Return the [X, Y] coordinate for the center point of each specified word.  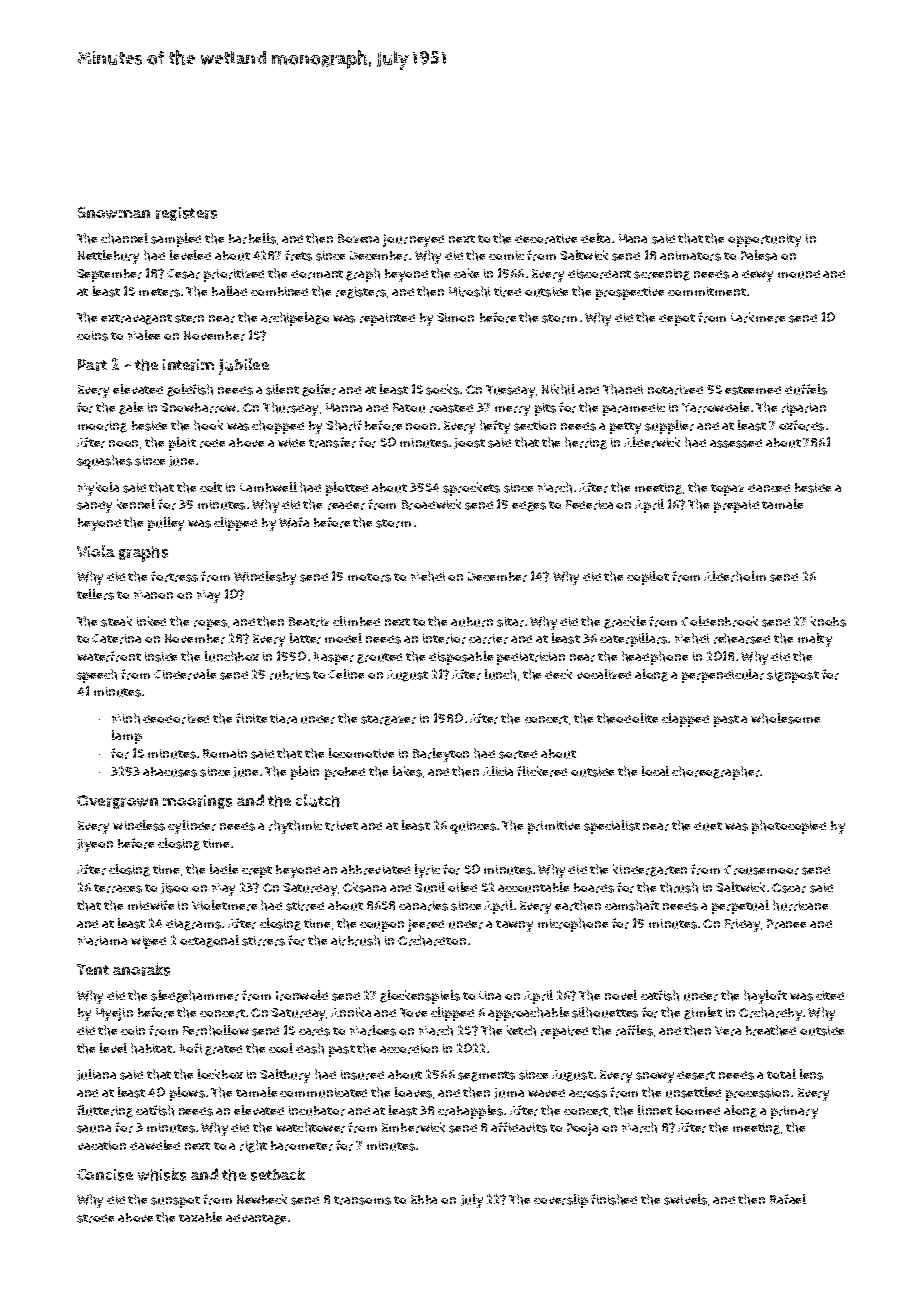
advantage [256, 1219]
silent [282, 389]
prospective [630, 293]
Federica [589, 505]
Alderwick [652, 442]
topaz [727, 490]
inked [151, 621]
